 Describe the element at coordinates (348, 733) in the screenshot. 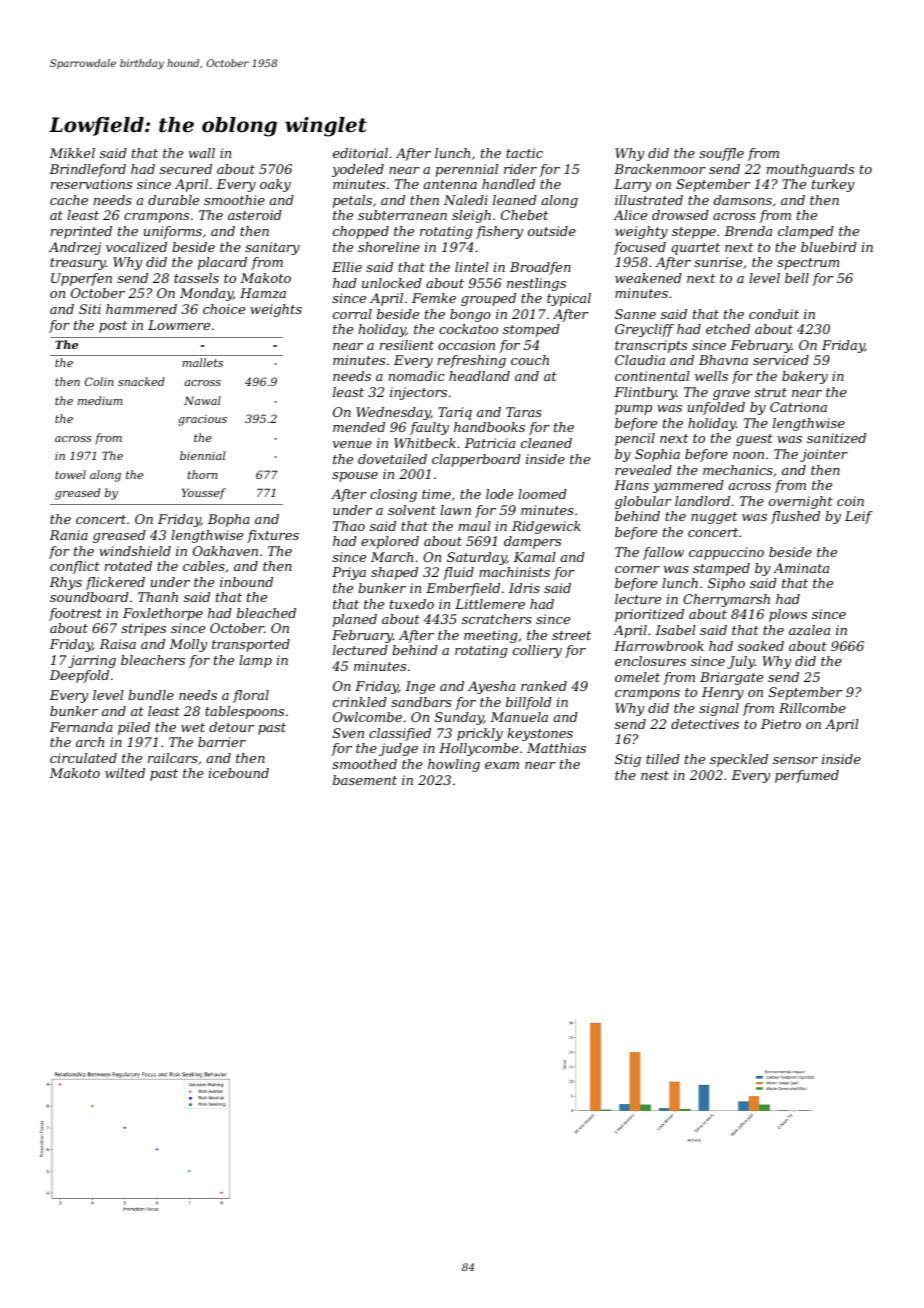

I see `Sven` at that location.
